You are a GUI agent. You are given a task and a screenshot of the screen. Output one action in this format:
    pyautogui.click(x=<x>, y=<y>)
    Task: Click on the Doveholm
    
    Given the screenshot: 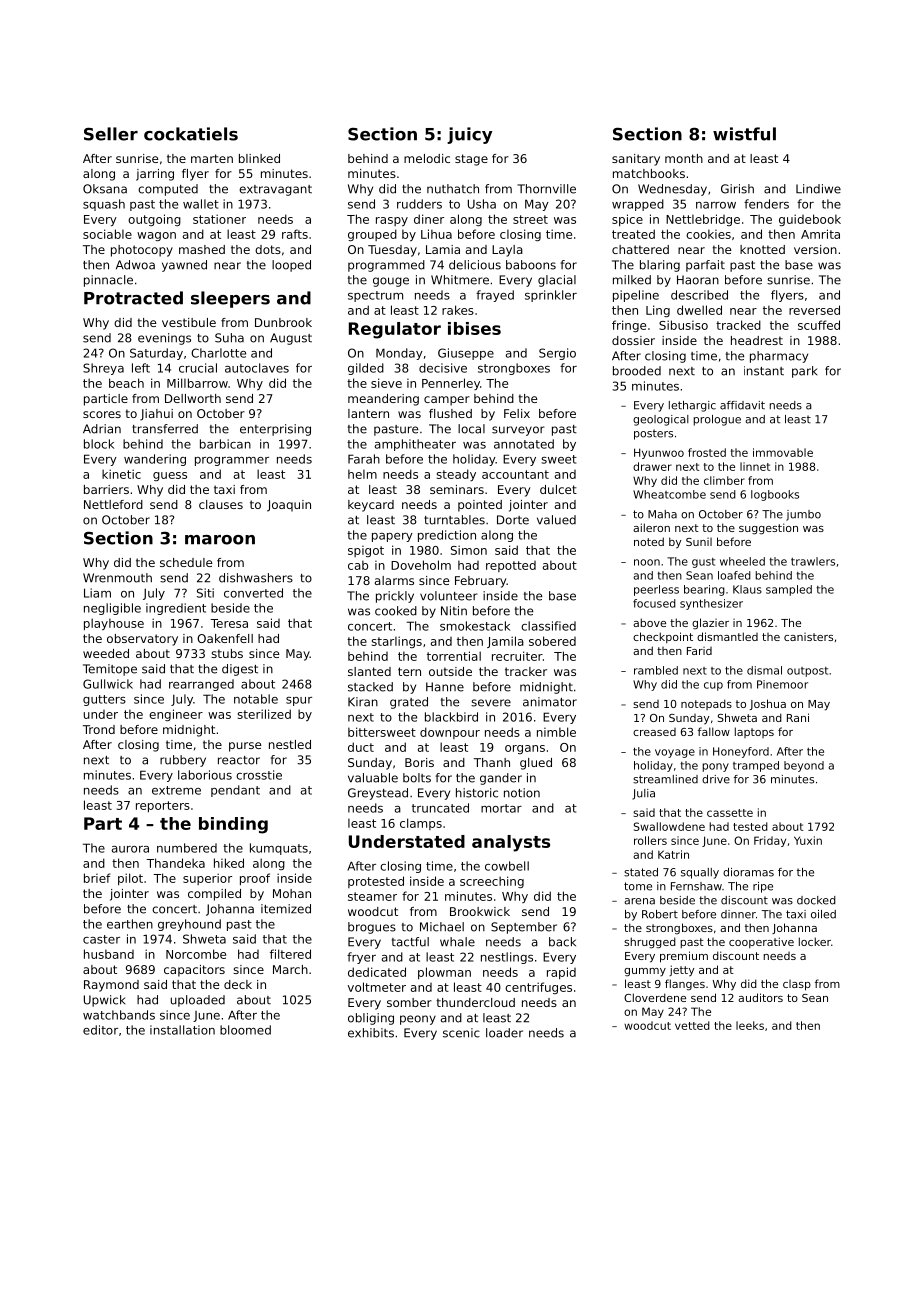 What is the action you would take?
    pyautogui.click(x=421, y=565)
